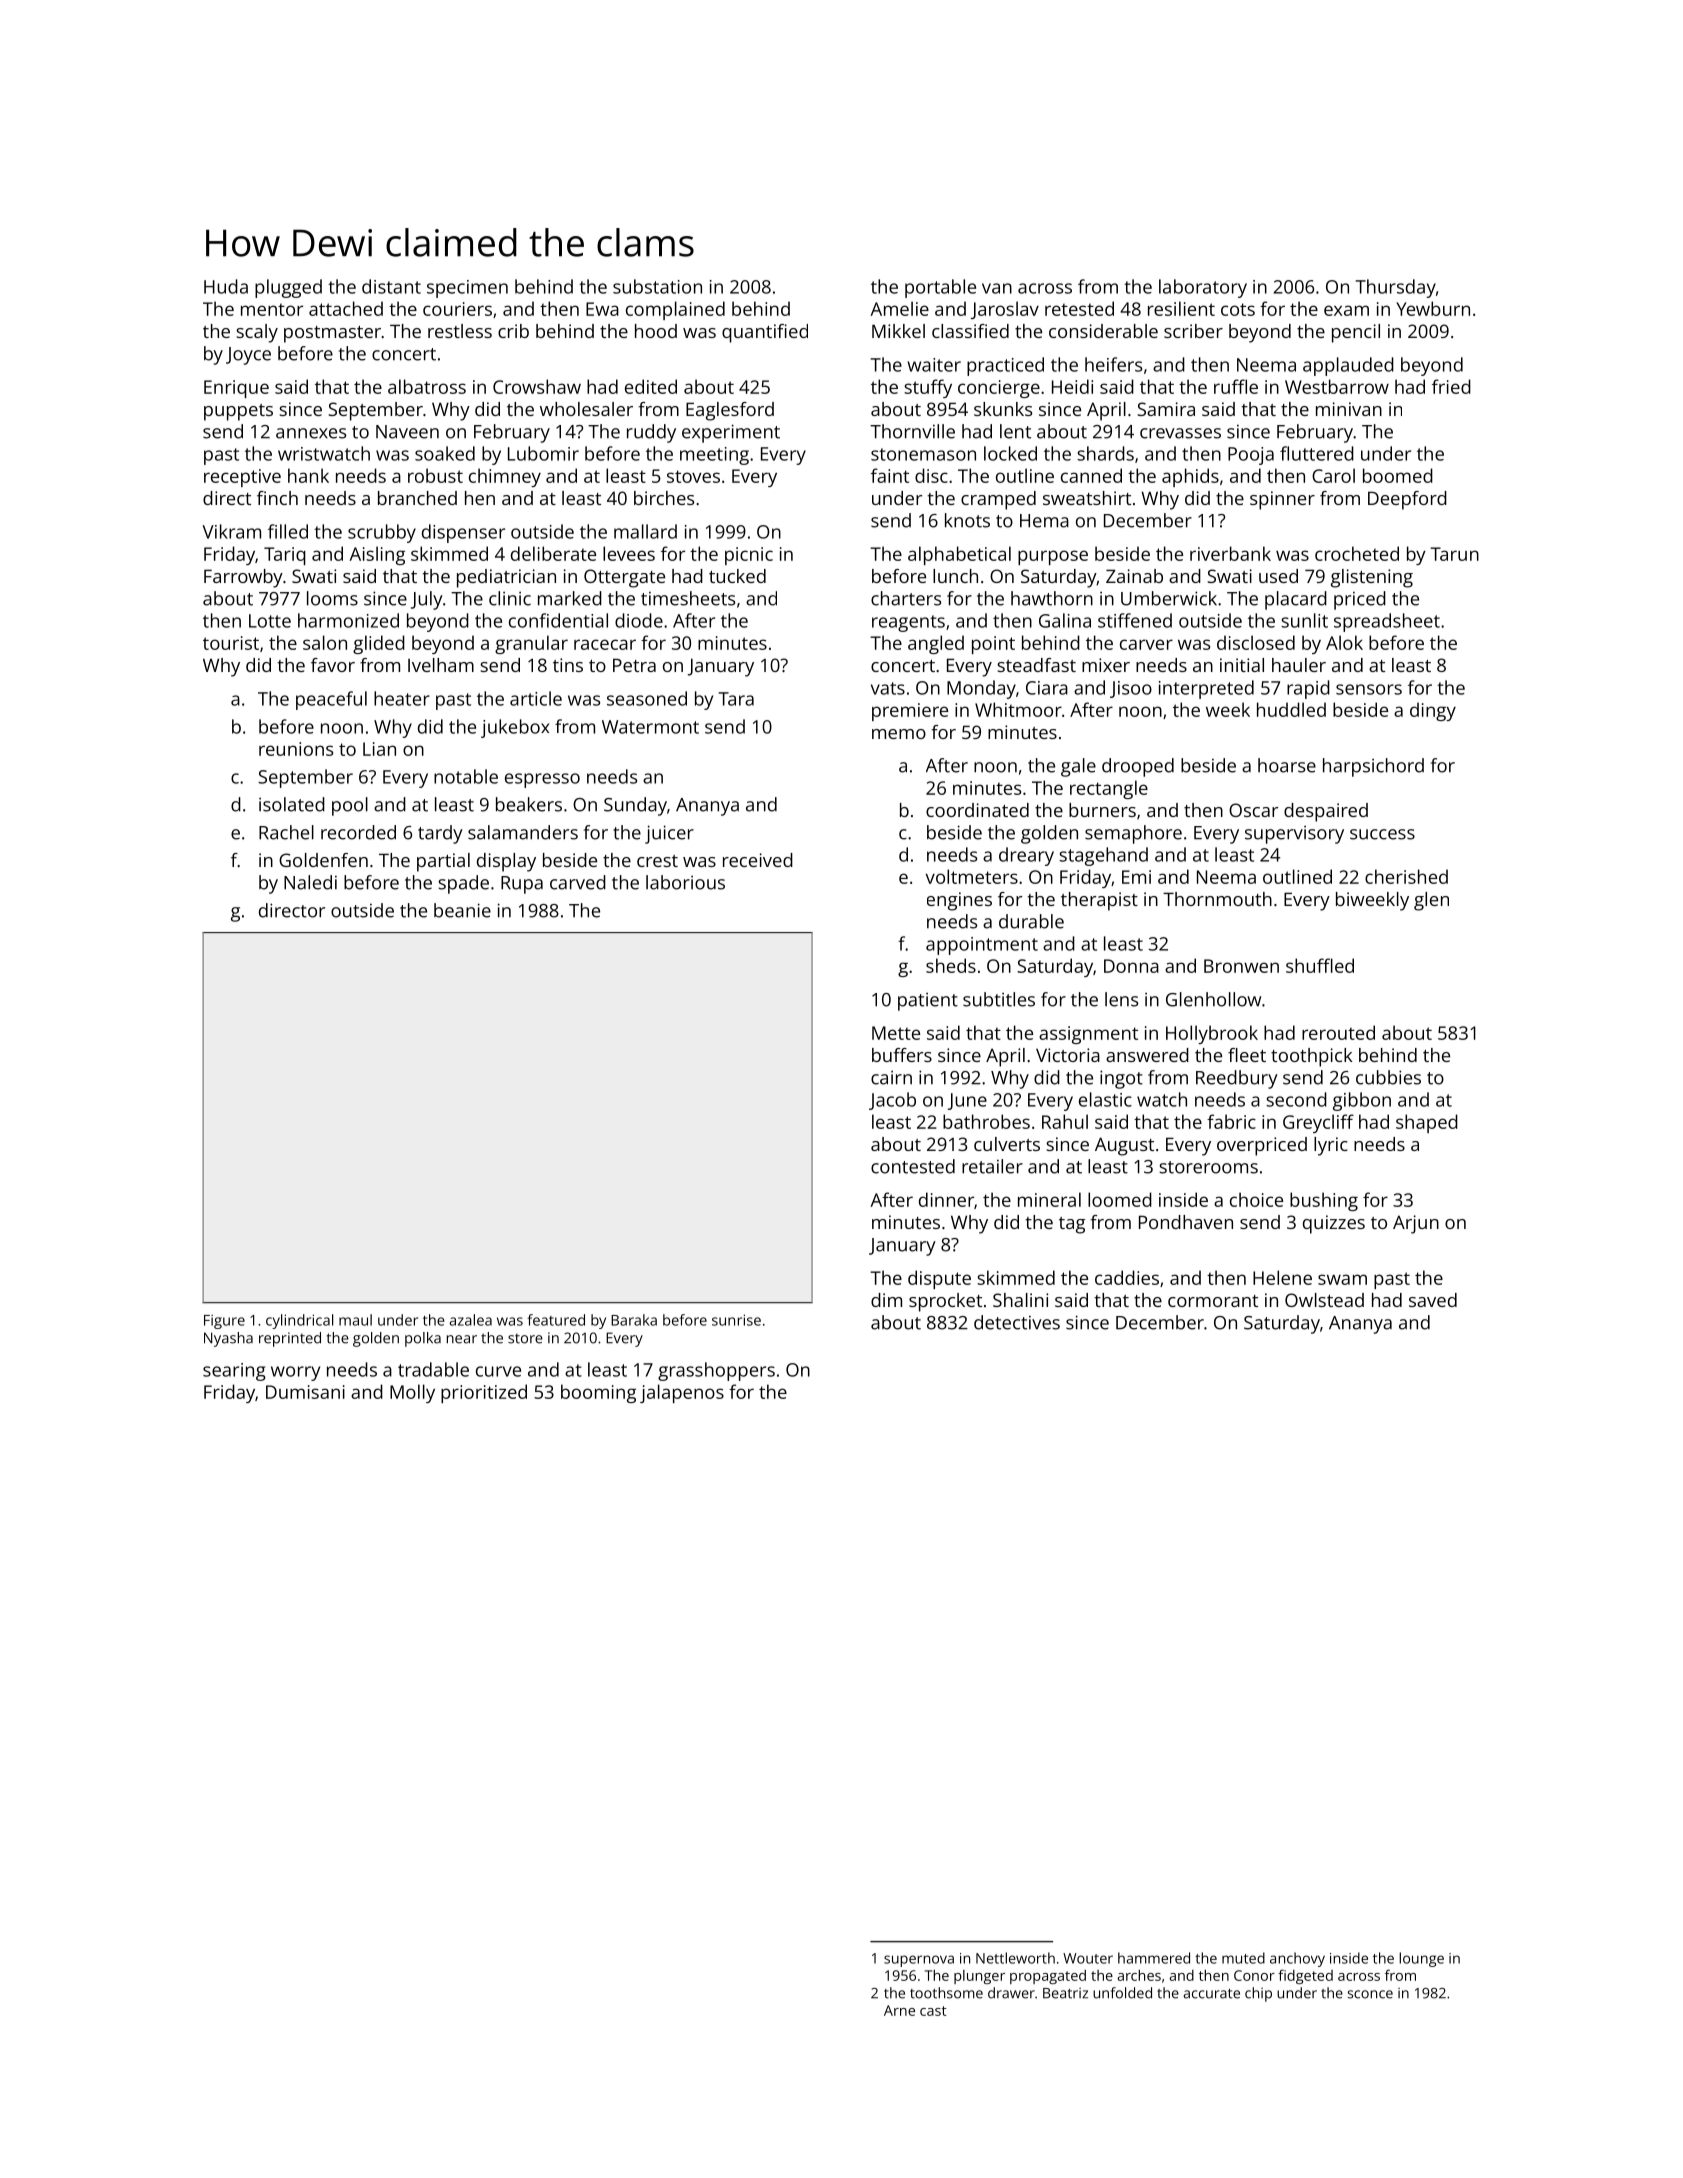  Describe the element at coordinates (1113, 364) in the image. I see `heifers` at that location.
